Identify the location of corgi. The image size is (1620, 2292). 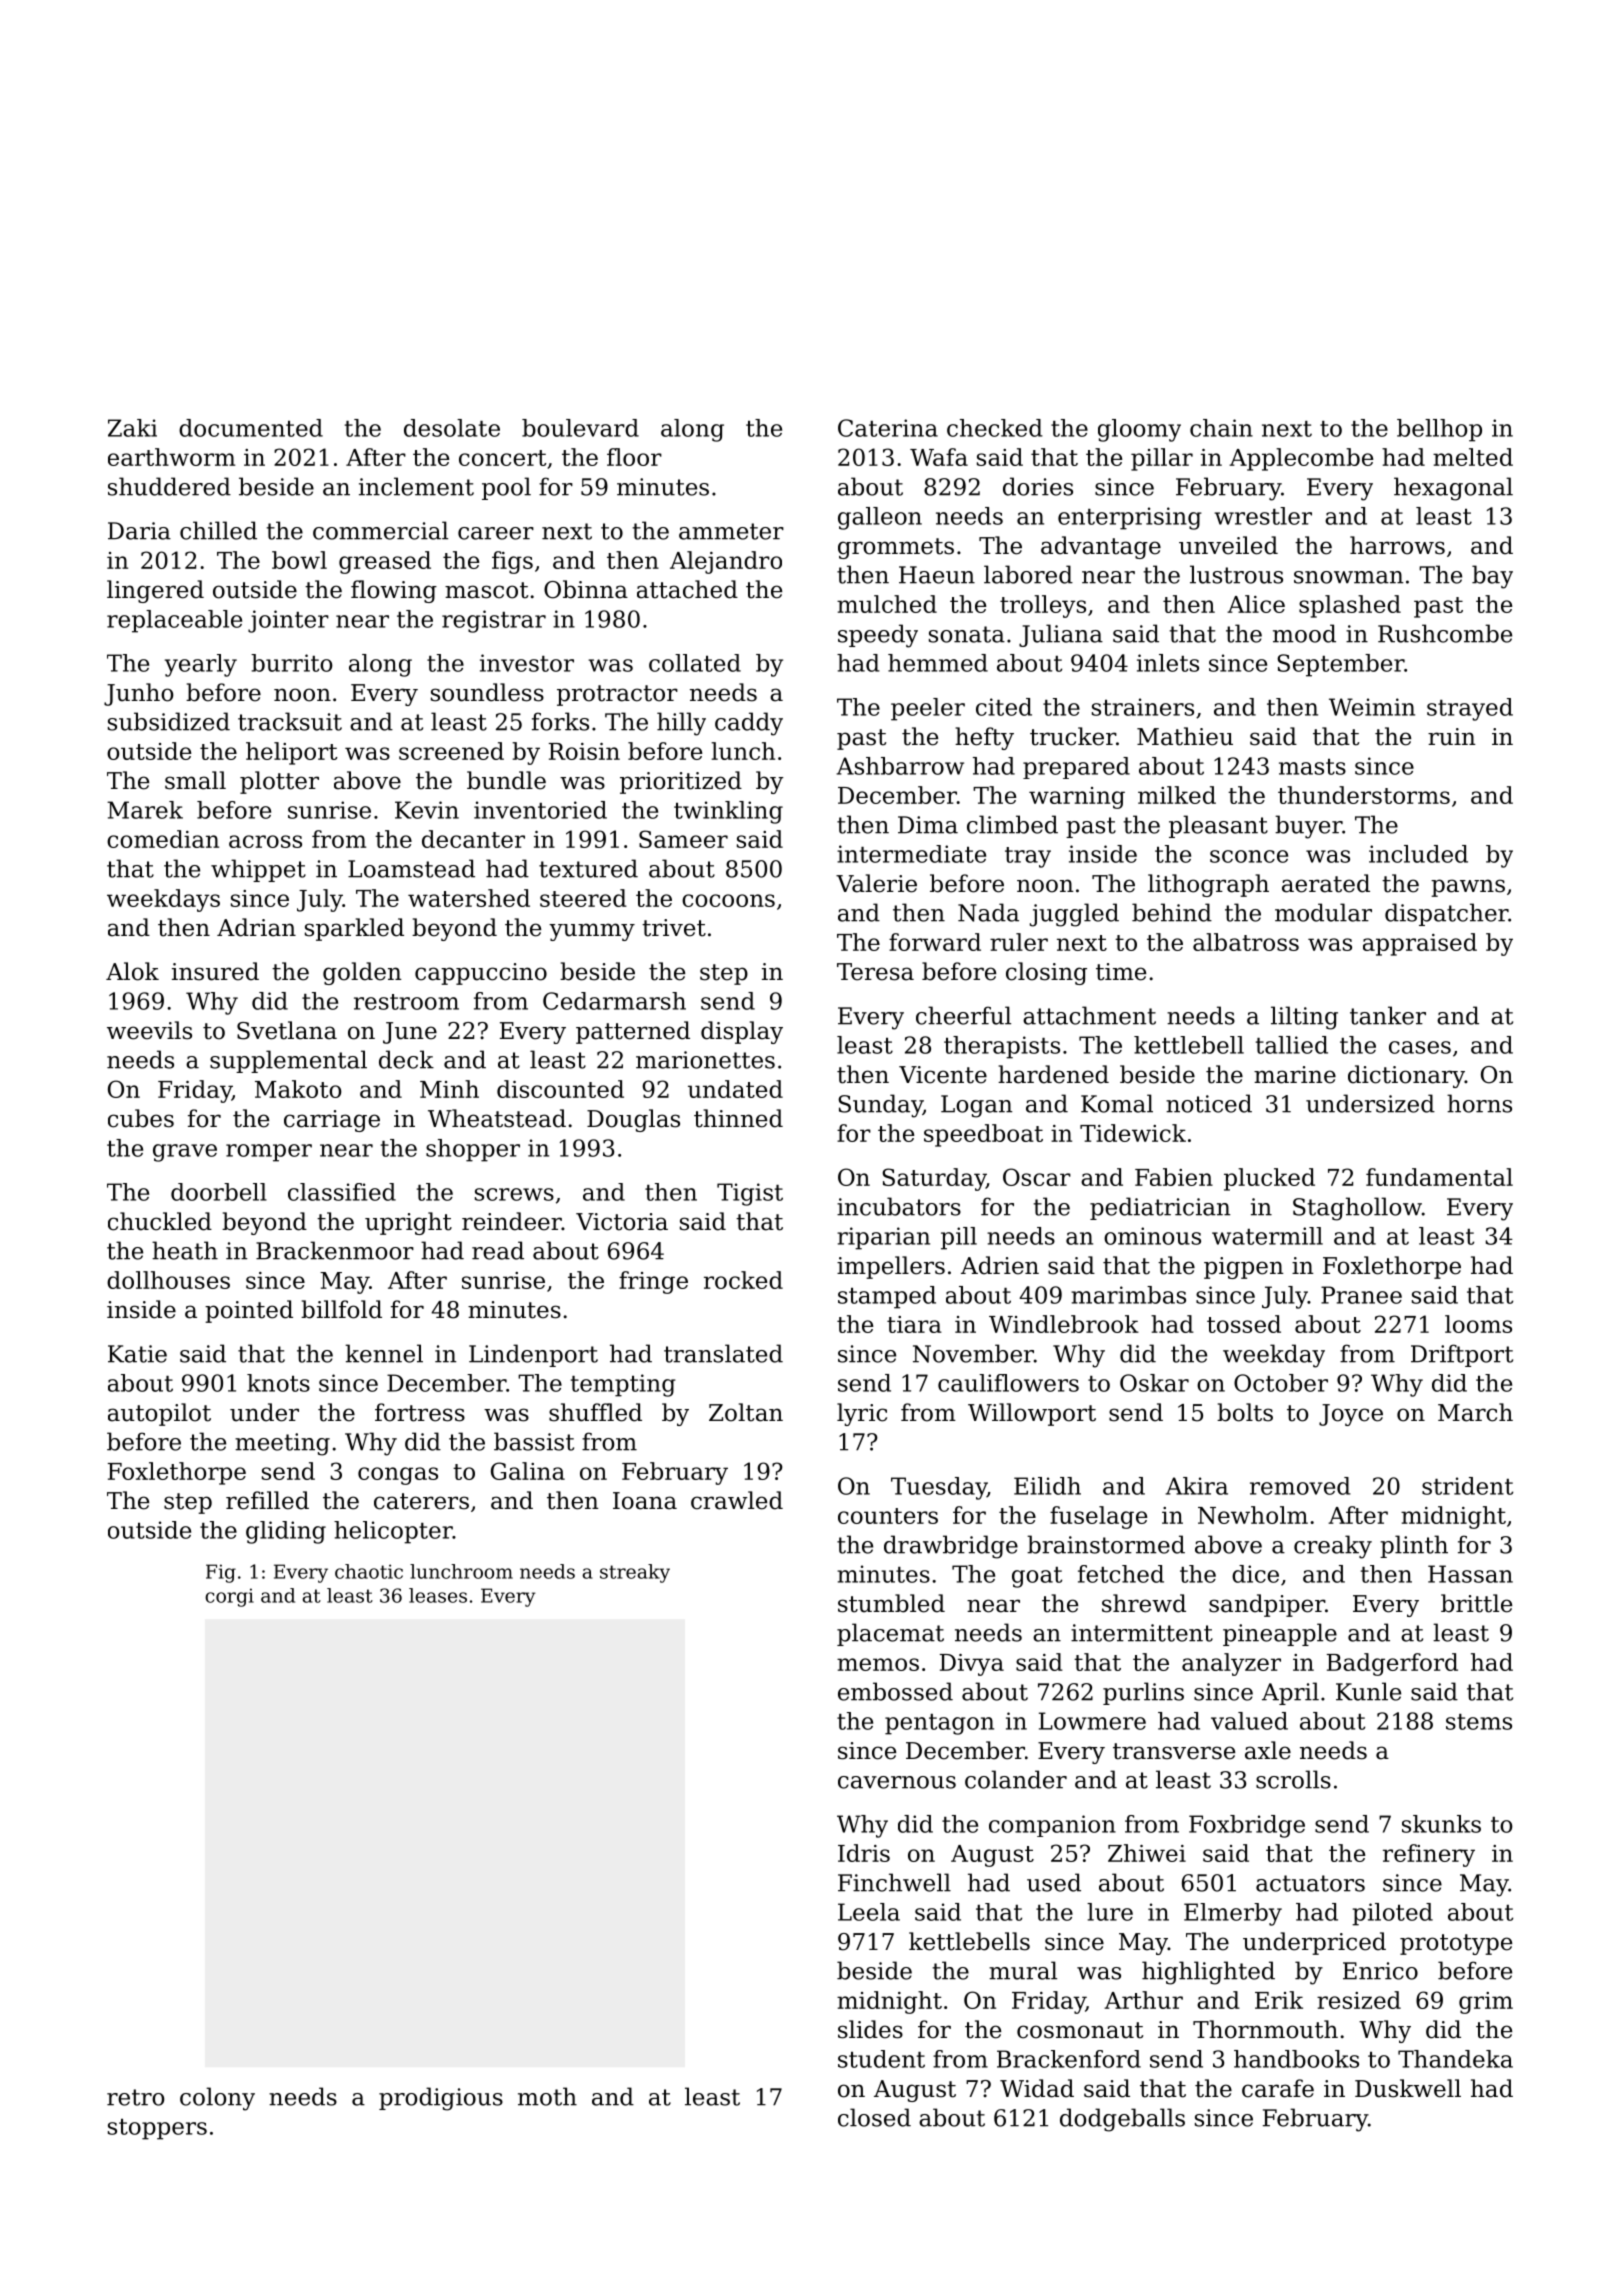
(229, 1597).
